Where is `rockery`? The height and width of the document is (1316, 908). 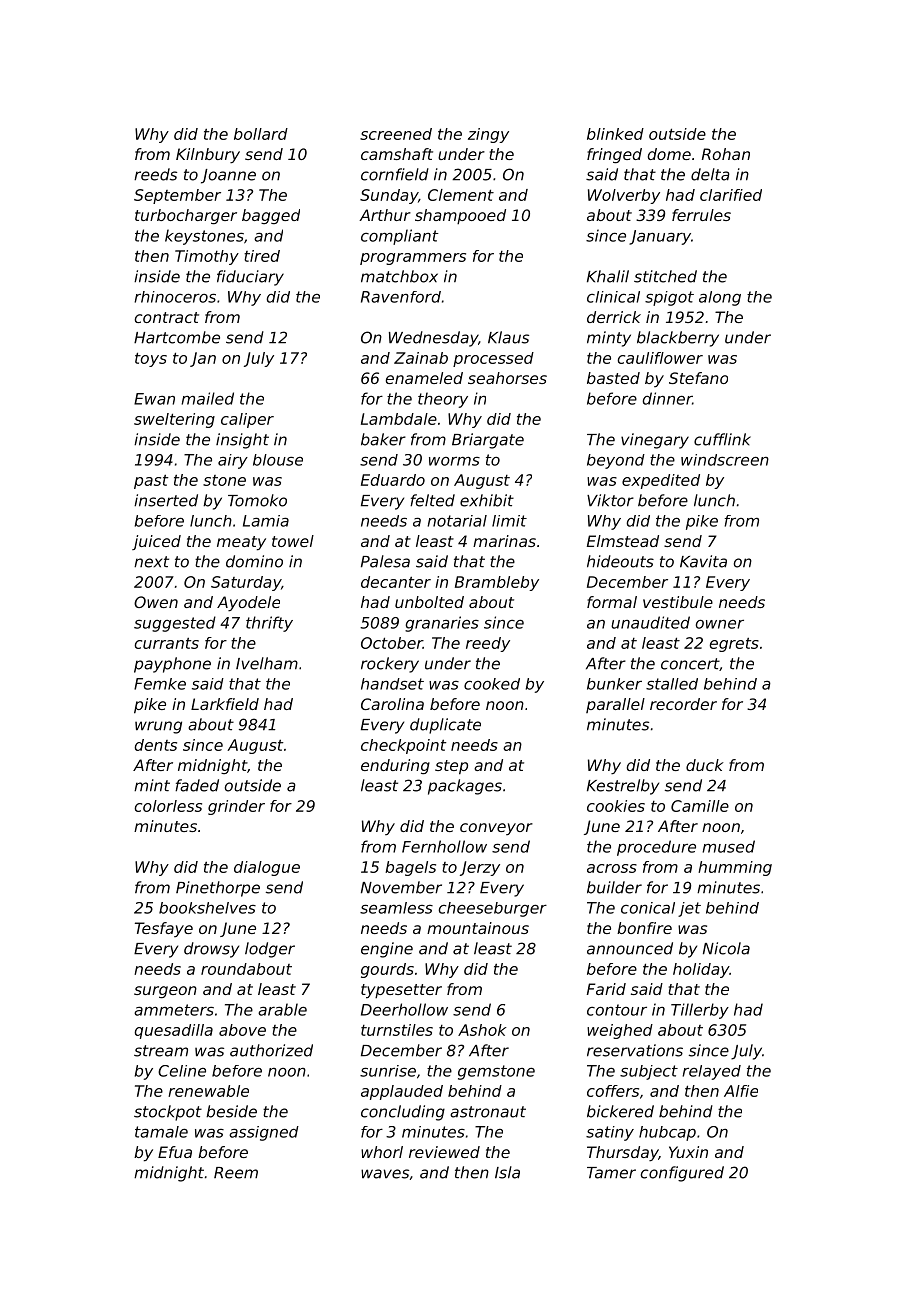
rockery is located at coordinates (390, 665).
